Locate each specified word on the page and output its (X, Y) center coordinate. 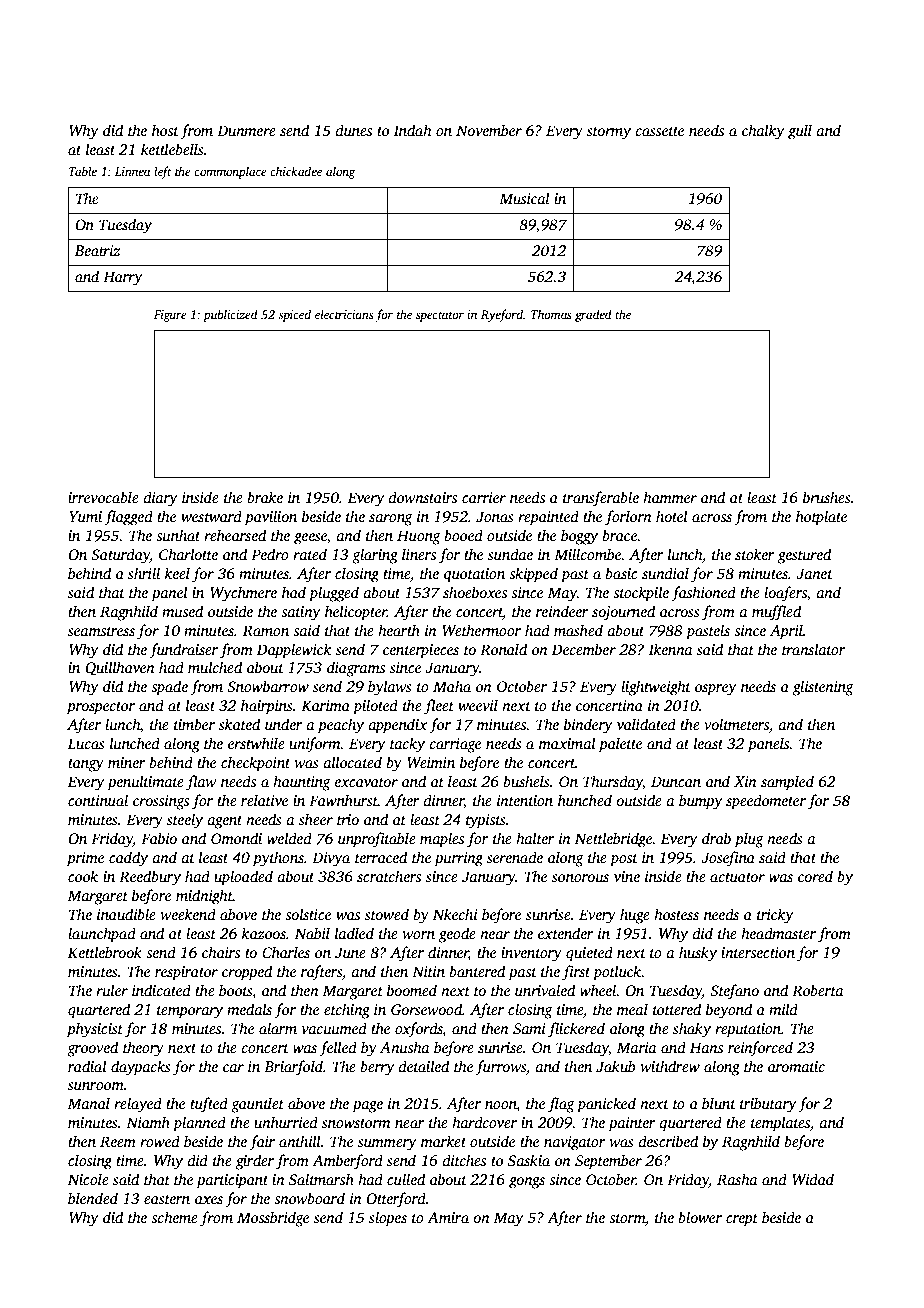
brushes (827, 497)
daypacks (141, 1068)
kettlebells (172, 149)
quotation (474, 575)
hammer (670, 497)
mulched (215, 667)
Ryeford (502, 315)
